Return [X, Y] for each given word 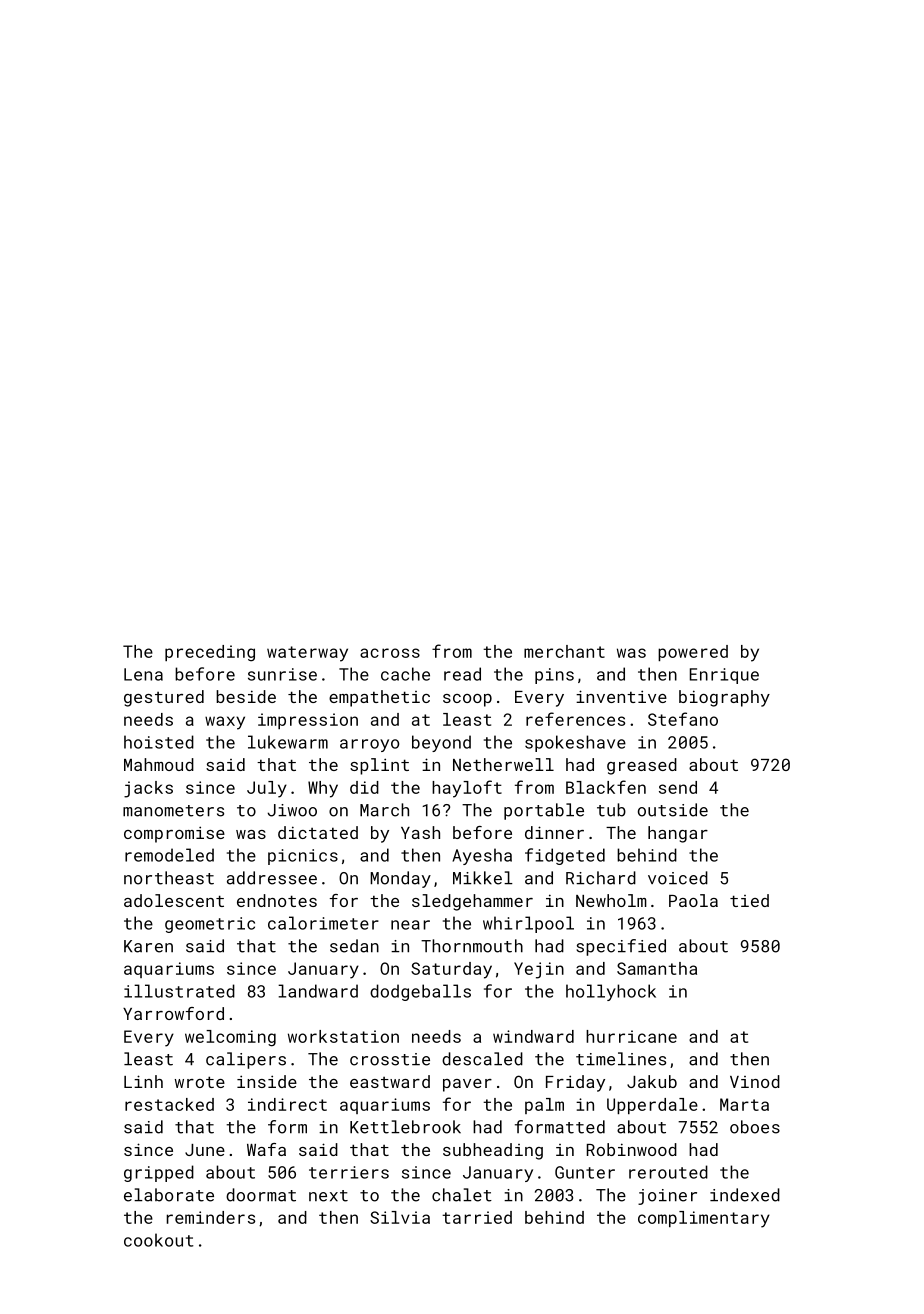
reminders [211, 1217]
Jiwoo [292, 810]
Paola [693, 900]
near [410, 925]
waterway [307, 654]
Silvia [400, 1217]
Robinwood [632, 1149]
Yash [420, 832]
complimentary [704, 1219]
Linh [143, 1081]
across [390, 653]
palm [544, 1106]
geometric [210, 925]
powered [693, 653]
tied [749, 900]
